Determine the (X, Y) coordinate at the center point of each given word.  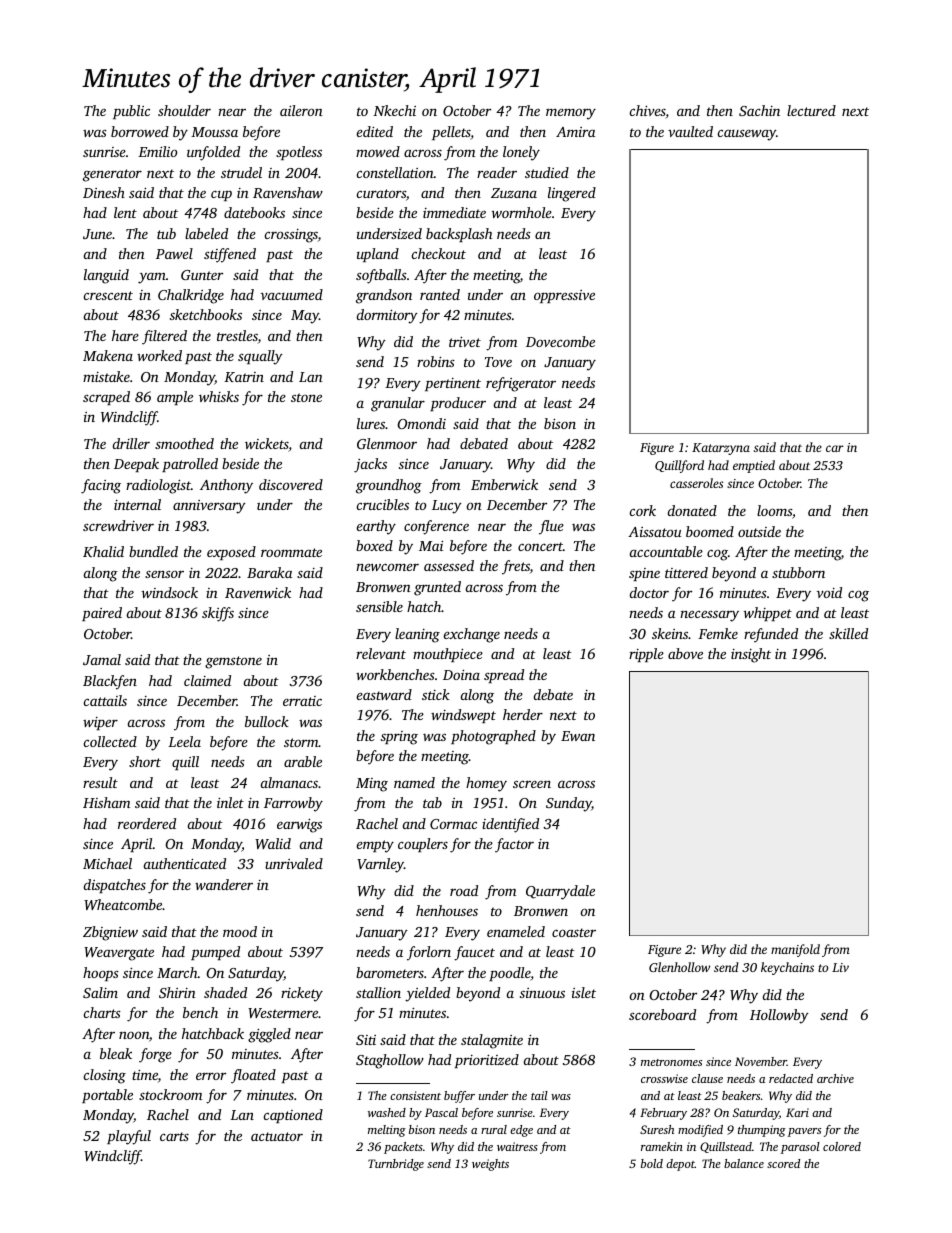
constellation (395, 172)
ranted (440, 294)
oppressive (564, 296)
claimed (207, 680)
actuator (277, 1136)
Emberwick (504, 484)
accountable (666, 551)
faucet (474, 953)
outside (759, 531)
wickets (266, 443)
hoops (101, 974)
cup (221, 195)
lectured (811, 110)
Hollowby (779, 1016)
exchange (472, 635)
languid (106, 276)
